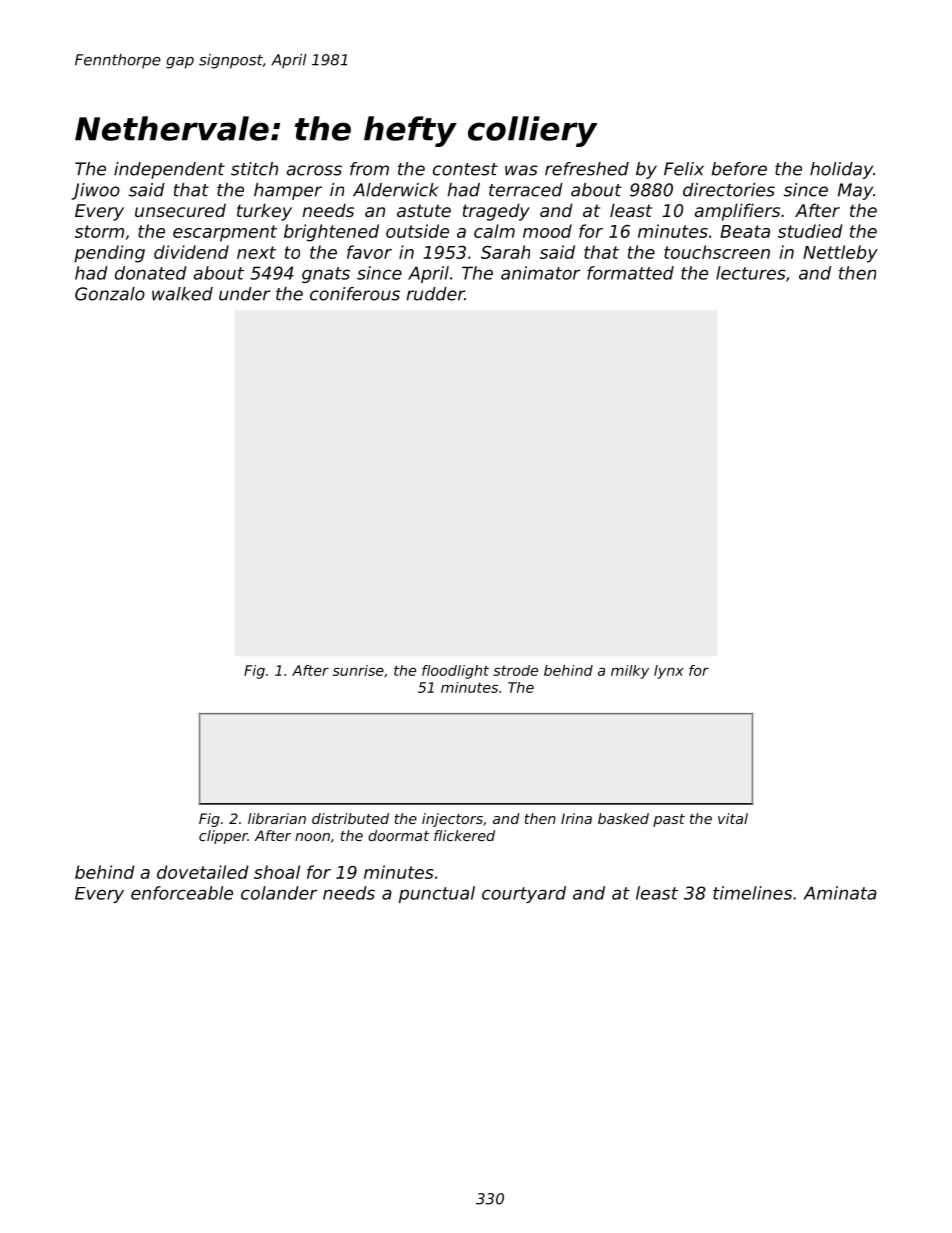 This document has height=1233, width=952. I want to click on Nettleby, so click(840, 254).
